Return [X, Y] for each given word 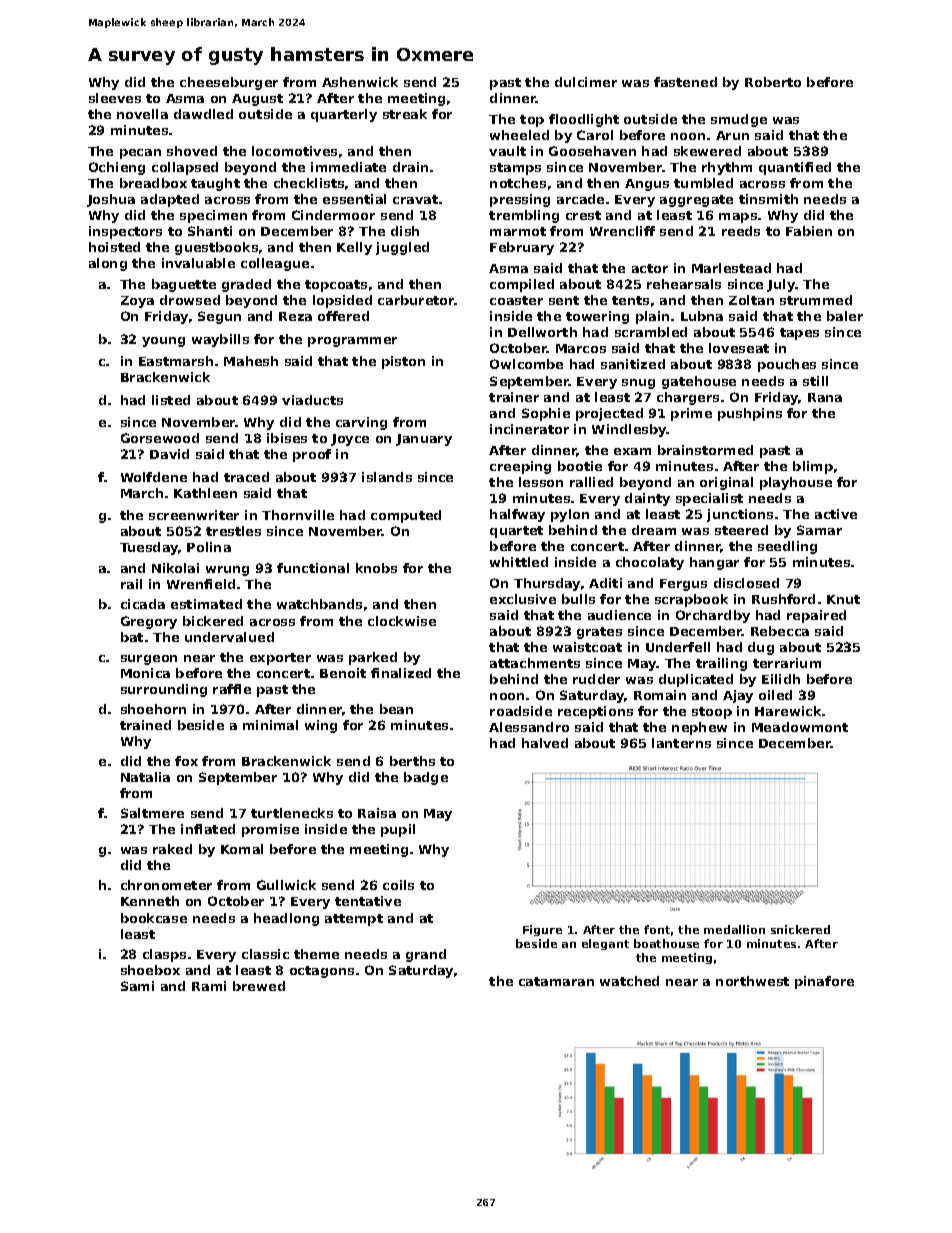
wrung [227, 571]
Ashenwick [360, 82]
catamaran [556, 981]
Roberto [773, 82]
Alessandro [529, 727]
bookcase [154, 918]
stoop [712, 713]
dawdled [203, 114]
